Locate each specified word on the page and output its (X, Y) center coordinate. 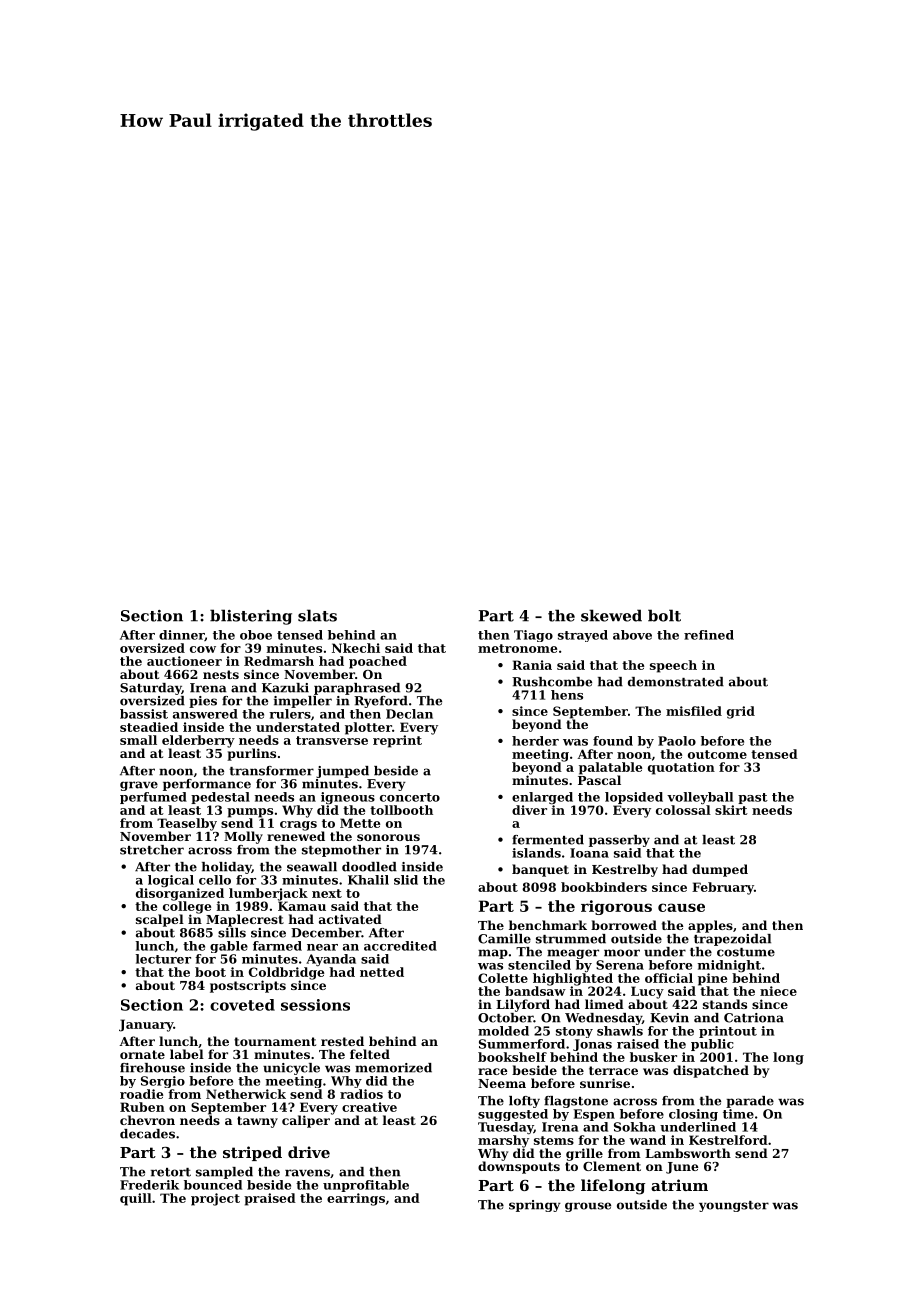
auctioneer (184, 661)
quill (136, 1199)
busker (653, 1057)
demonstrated (676, 682)
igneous (348, 798)
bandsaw (535, 991)
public (712, 1045)
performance (207, 785)
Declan (409, 714)
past (753, 798)
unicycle (291, 1069)
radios (361, 1094)
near (322, 947)
